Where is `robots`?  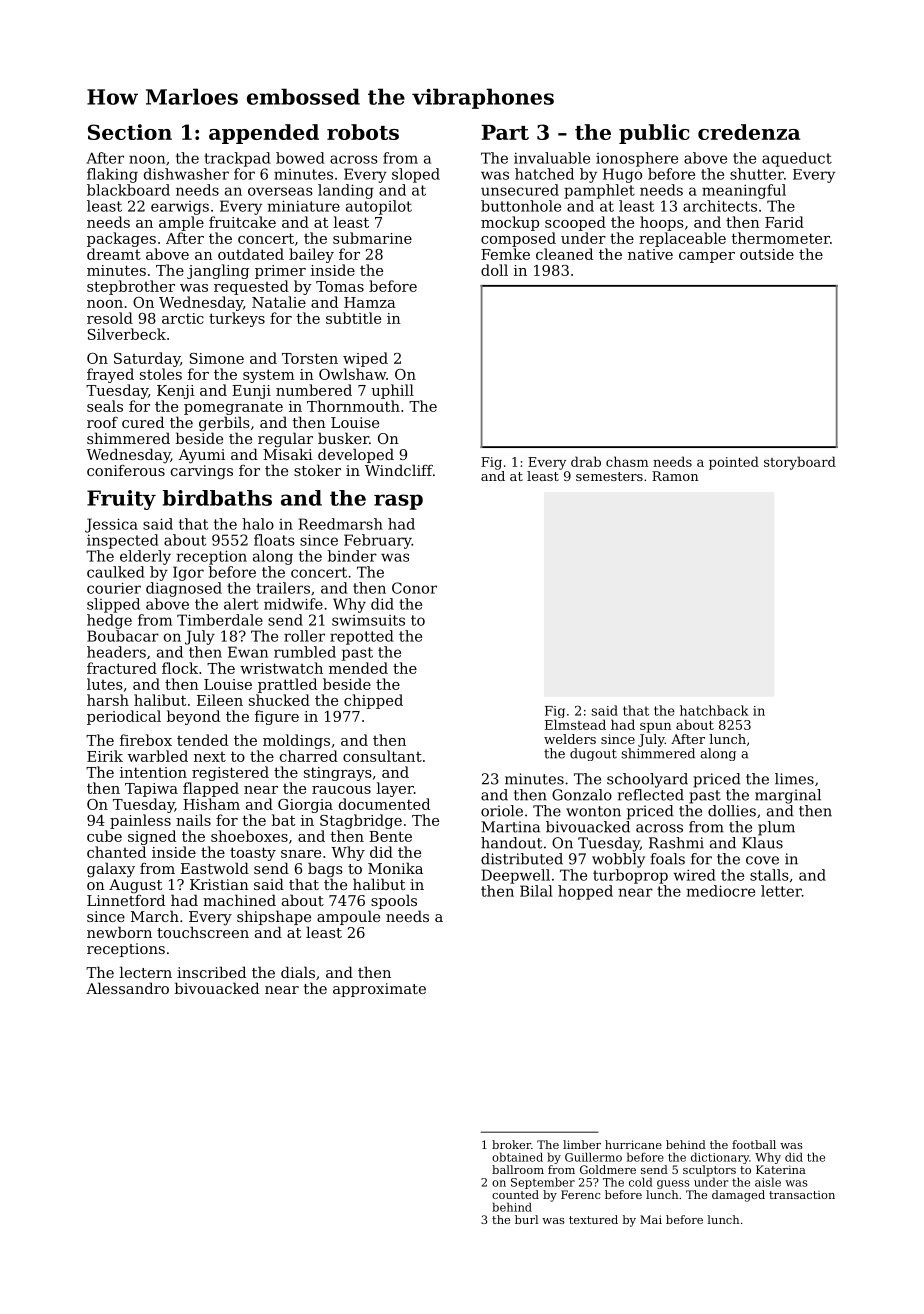 robots is located at coordinates (363, 132).
